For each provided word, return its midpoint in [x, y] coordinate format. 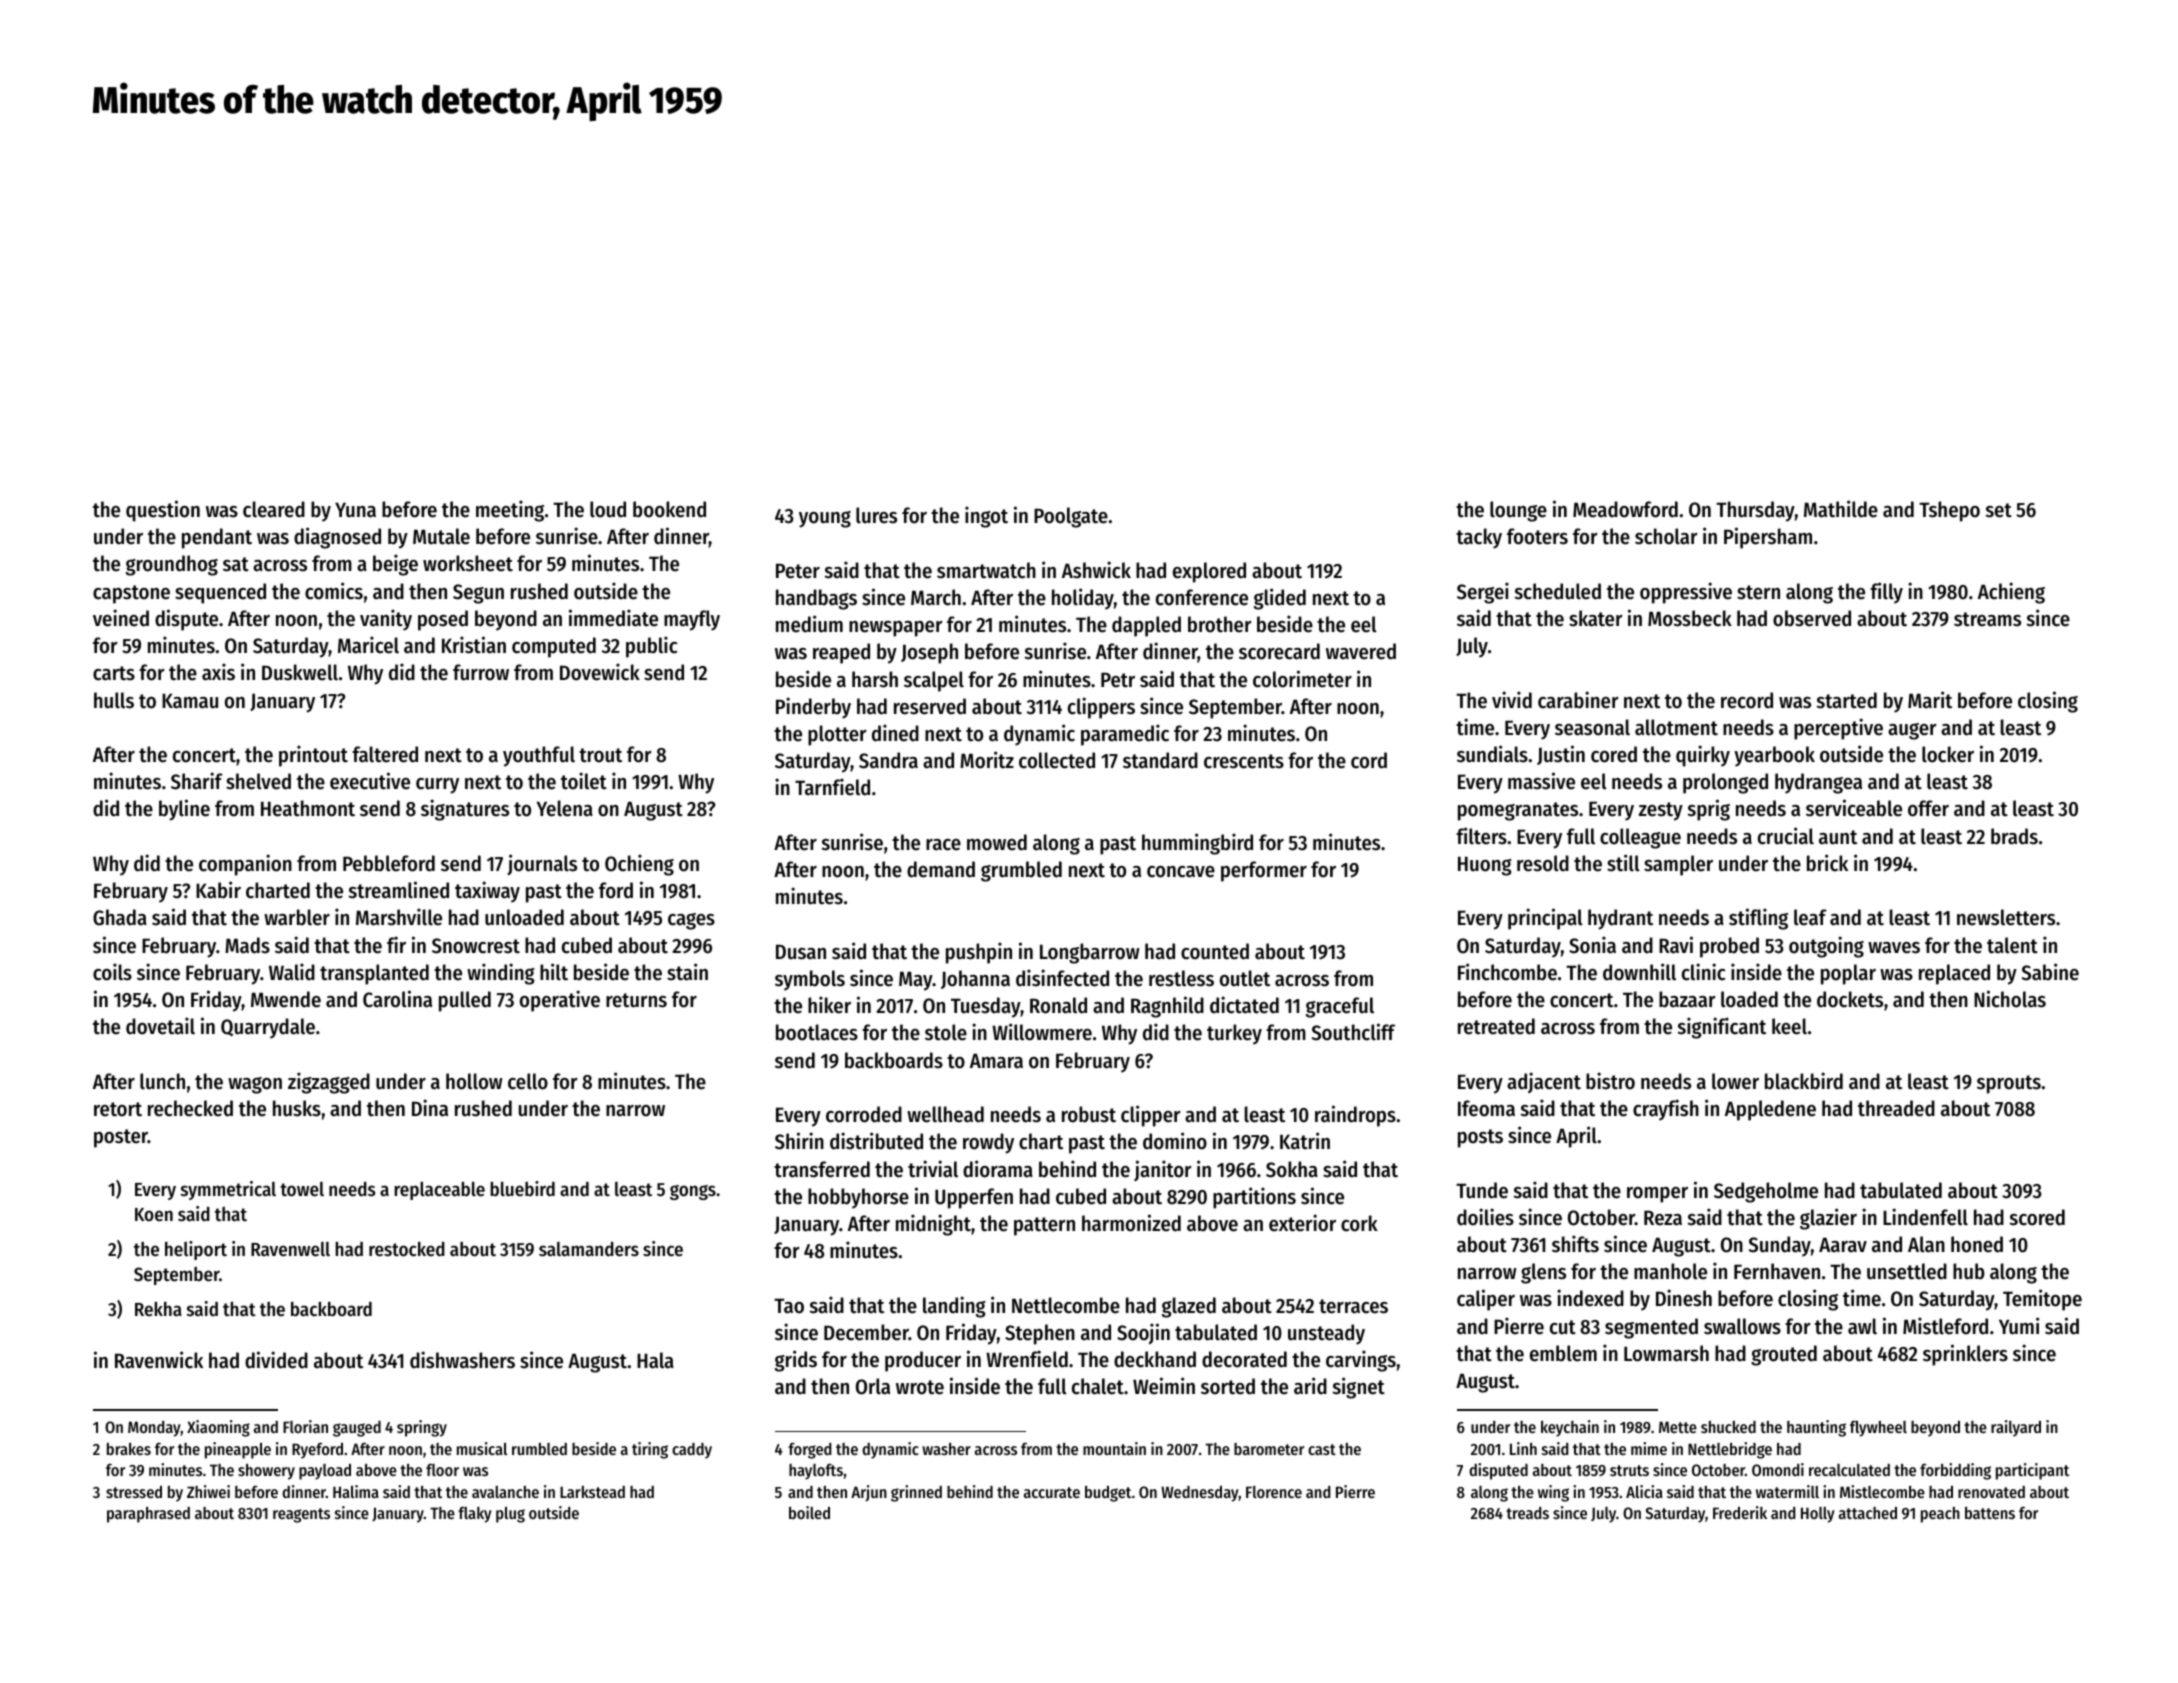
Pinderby [813, 708]
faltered [385, 754]
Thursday [1755, 511]
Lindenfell [1925, 1217]
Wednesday [1200, 1494]
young [825, 519]
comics [334, 591]
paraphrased [148, 1515]
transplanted [374, 974]
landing [954, 1307]
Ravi [1676, 945]
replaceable [439, 1190]
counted [1215, 951]
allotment [1676, 727]
